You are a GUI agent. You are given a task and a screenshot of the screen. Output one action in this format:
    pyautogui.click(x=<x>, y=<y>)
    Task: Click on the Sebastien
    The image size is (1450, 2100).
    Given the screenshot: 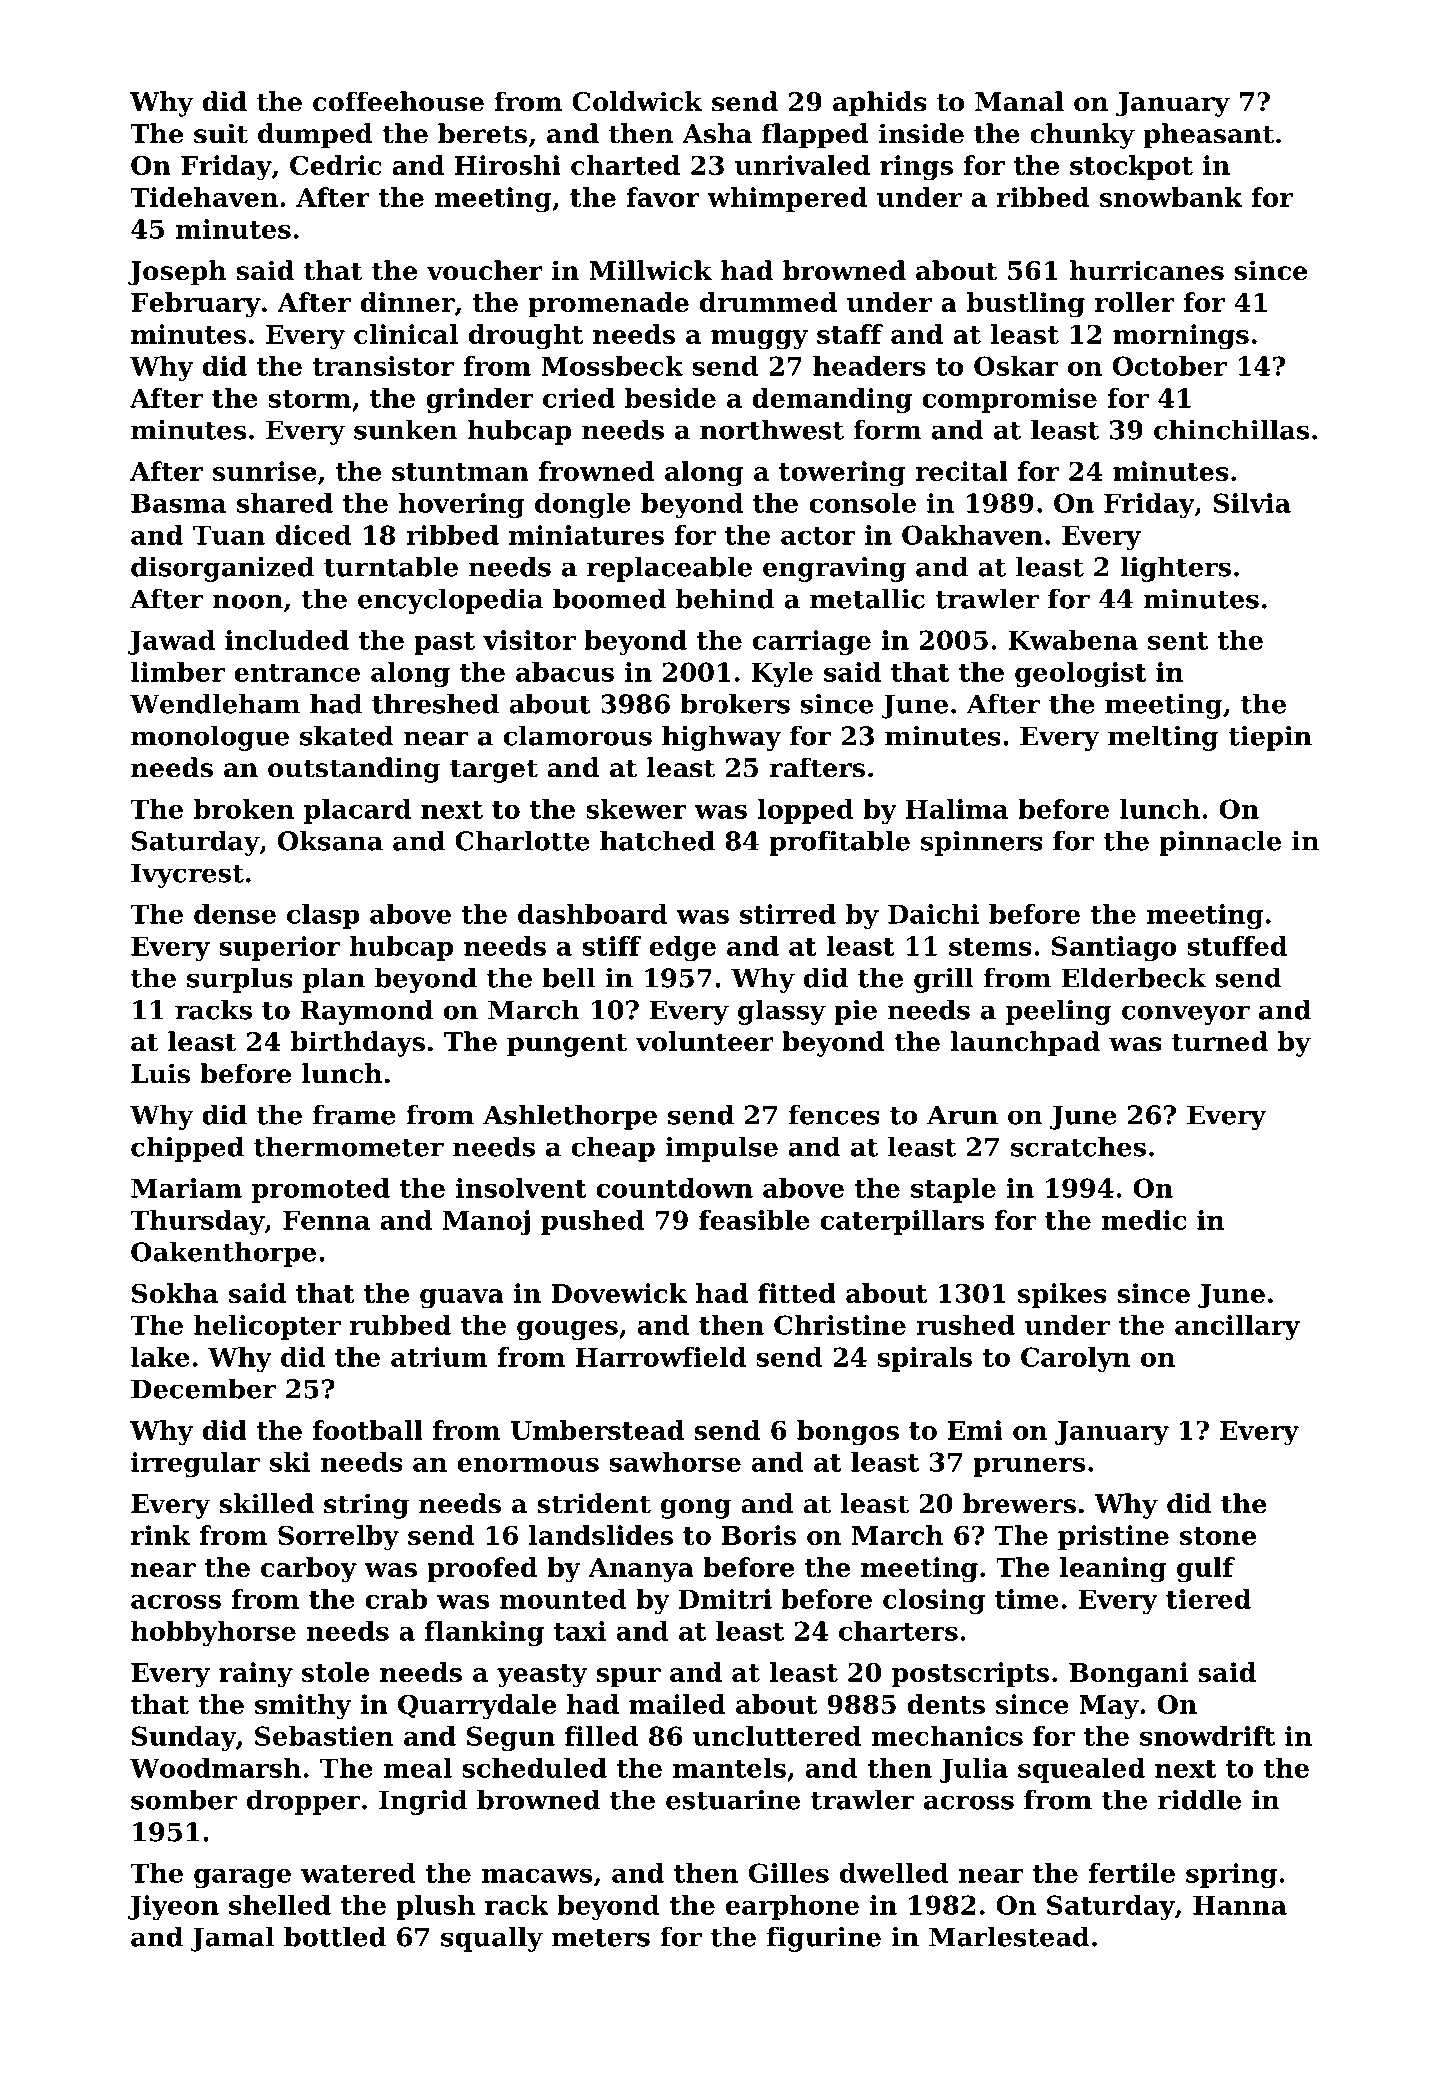 What is the action you would take?
    pyautogui.click(x=324, y=1736)
